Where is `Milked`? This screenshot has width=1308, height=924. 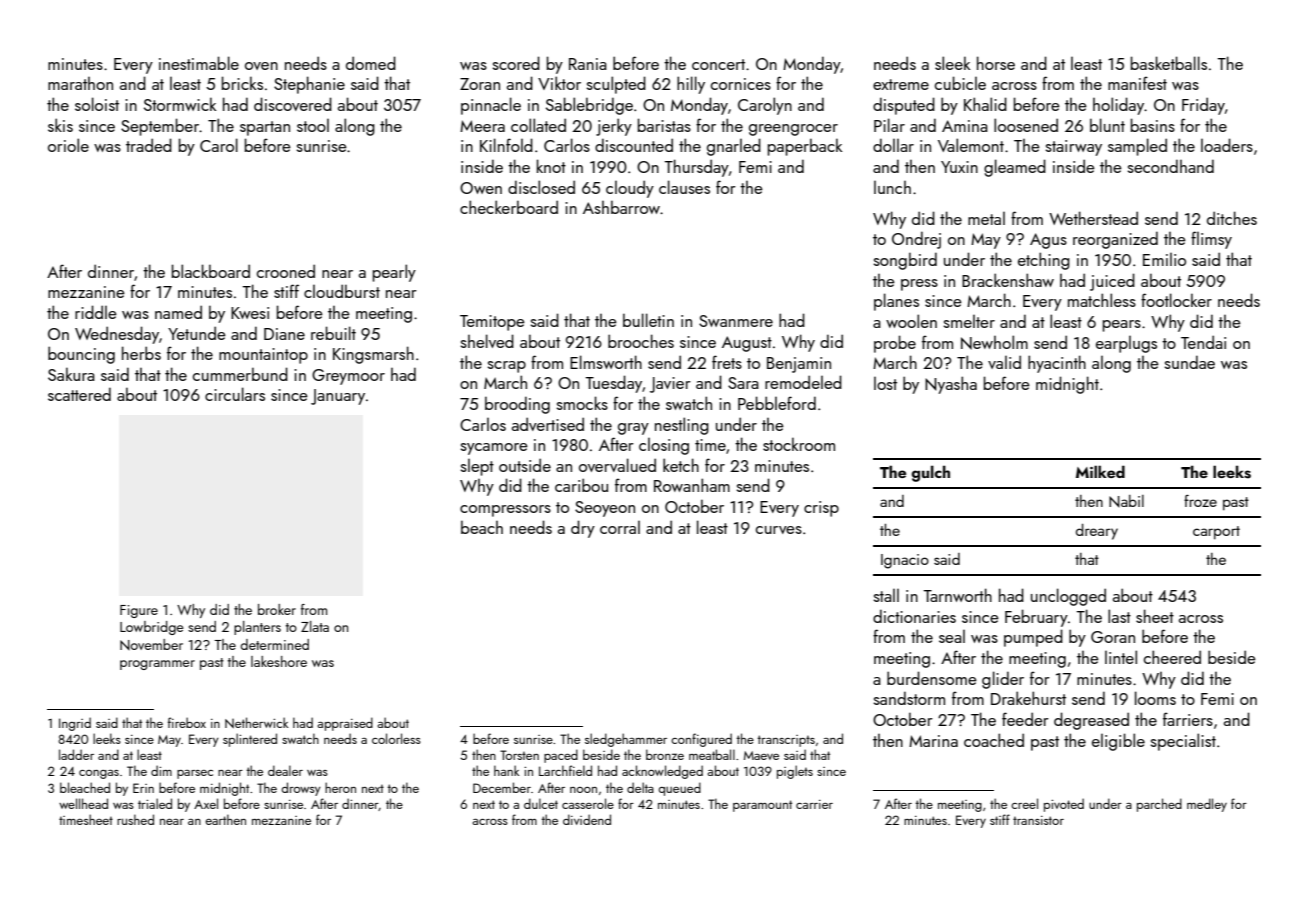
Milked is located at coordinates (1100, 471).
